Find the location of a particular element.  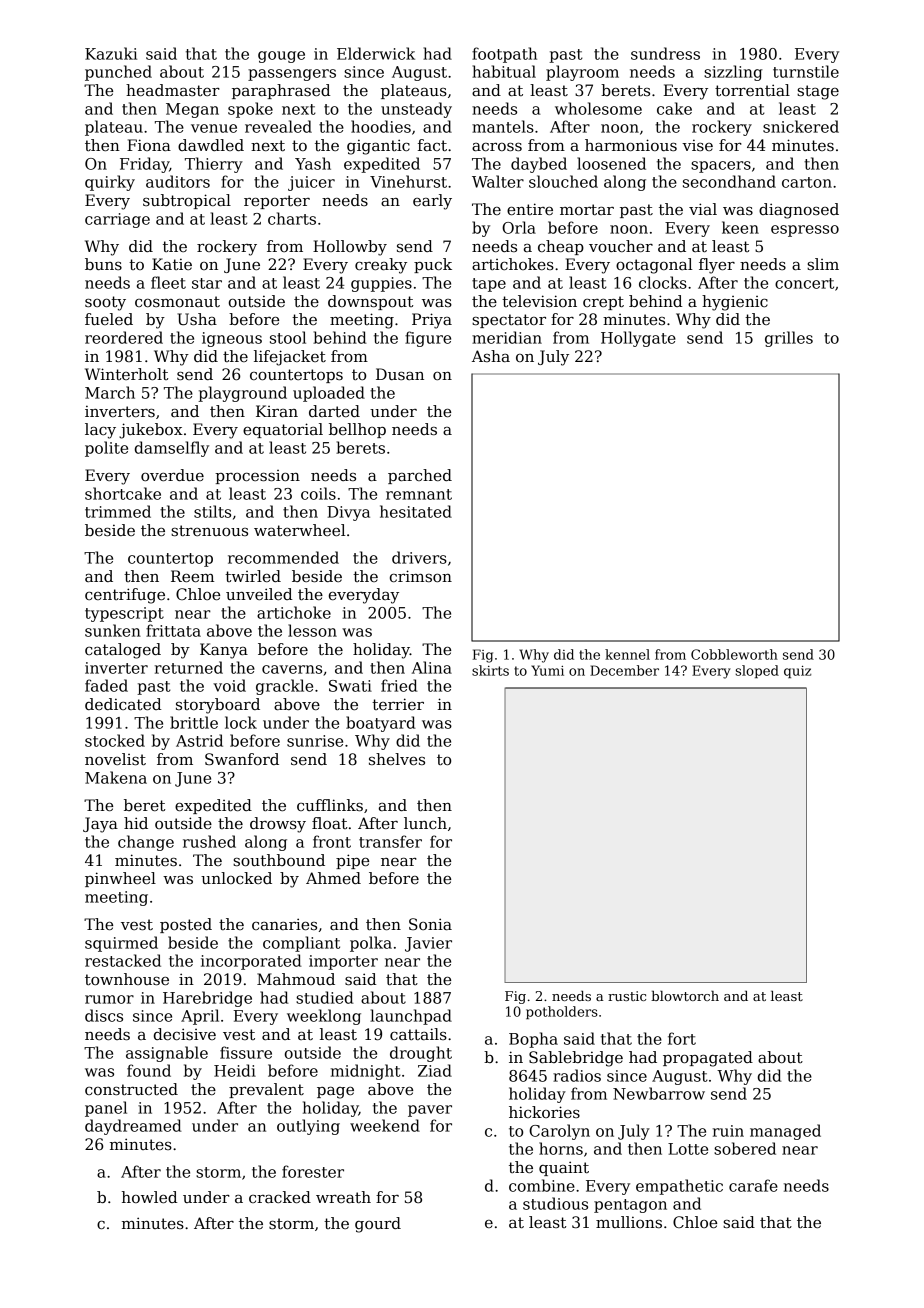

unveiled is located at coordinates (259, 594).
